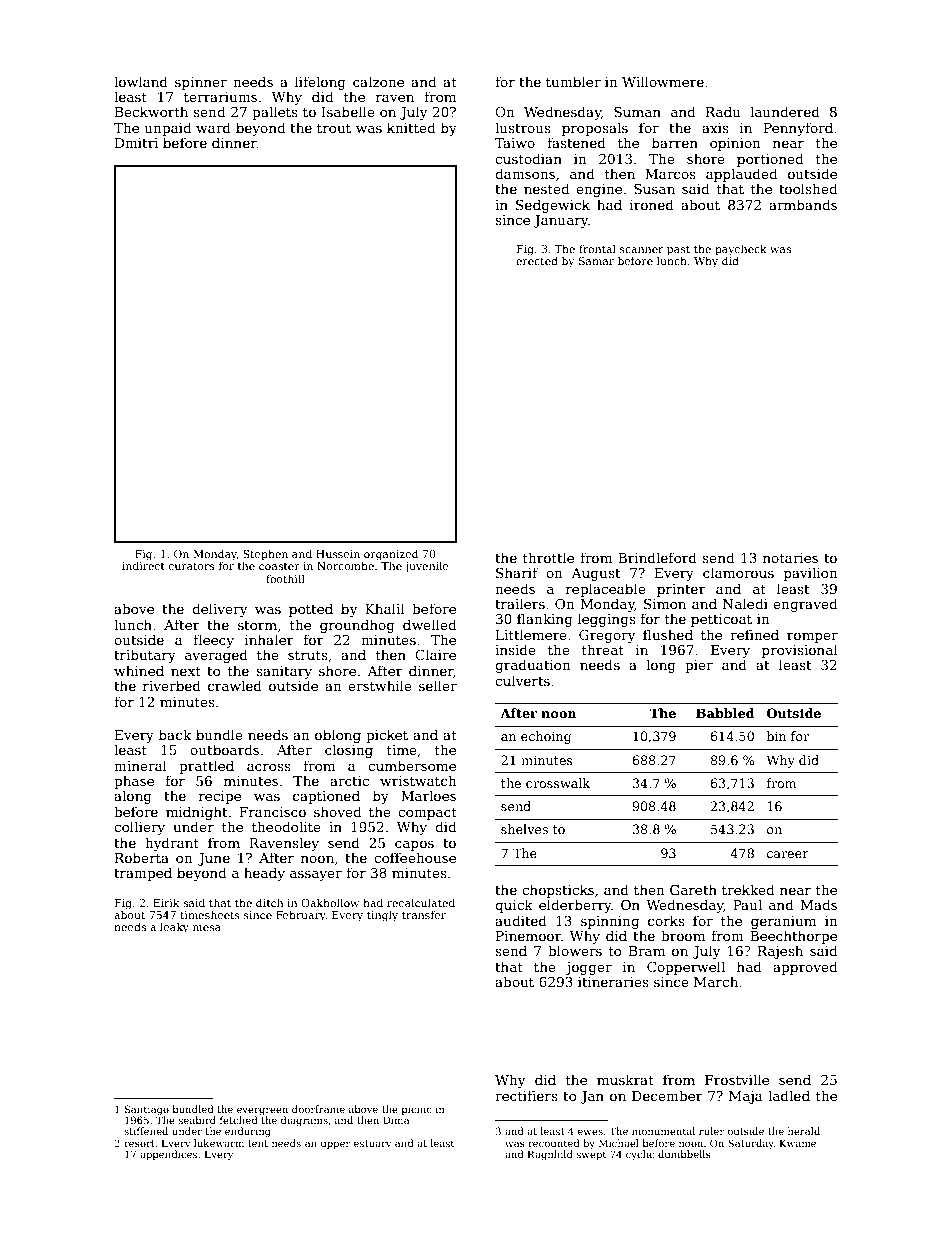 The width and height of the image is (952, 1233). Describe the element at coordinates (725, 713) in the image. I see `Babbled` at that location.
